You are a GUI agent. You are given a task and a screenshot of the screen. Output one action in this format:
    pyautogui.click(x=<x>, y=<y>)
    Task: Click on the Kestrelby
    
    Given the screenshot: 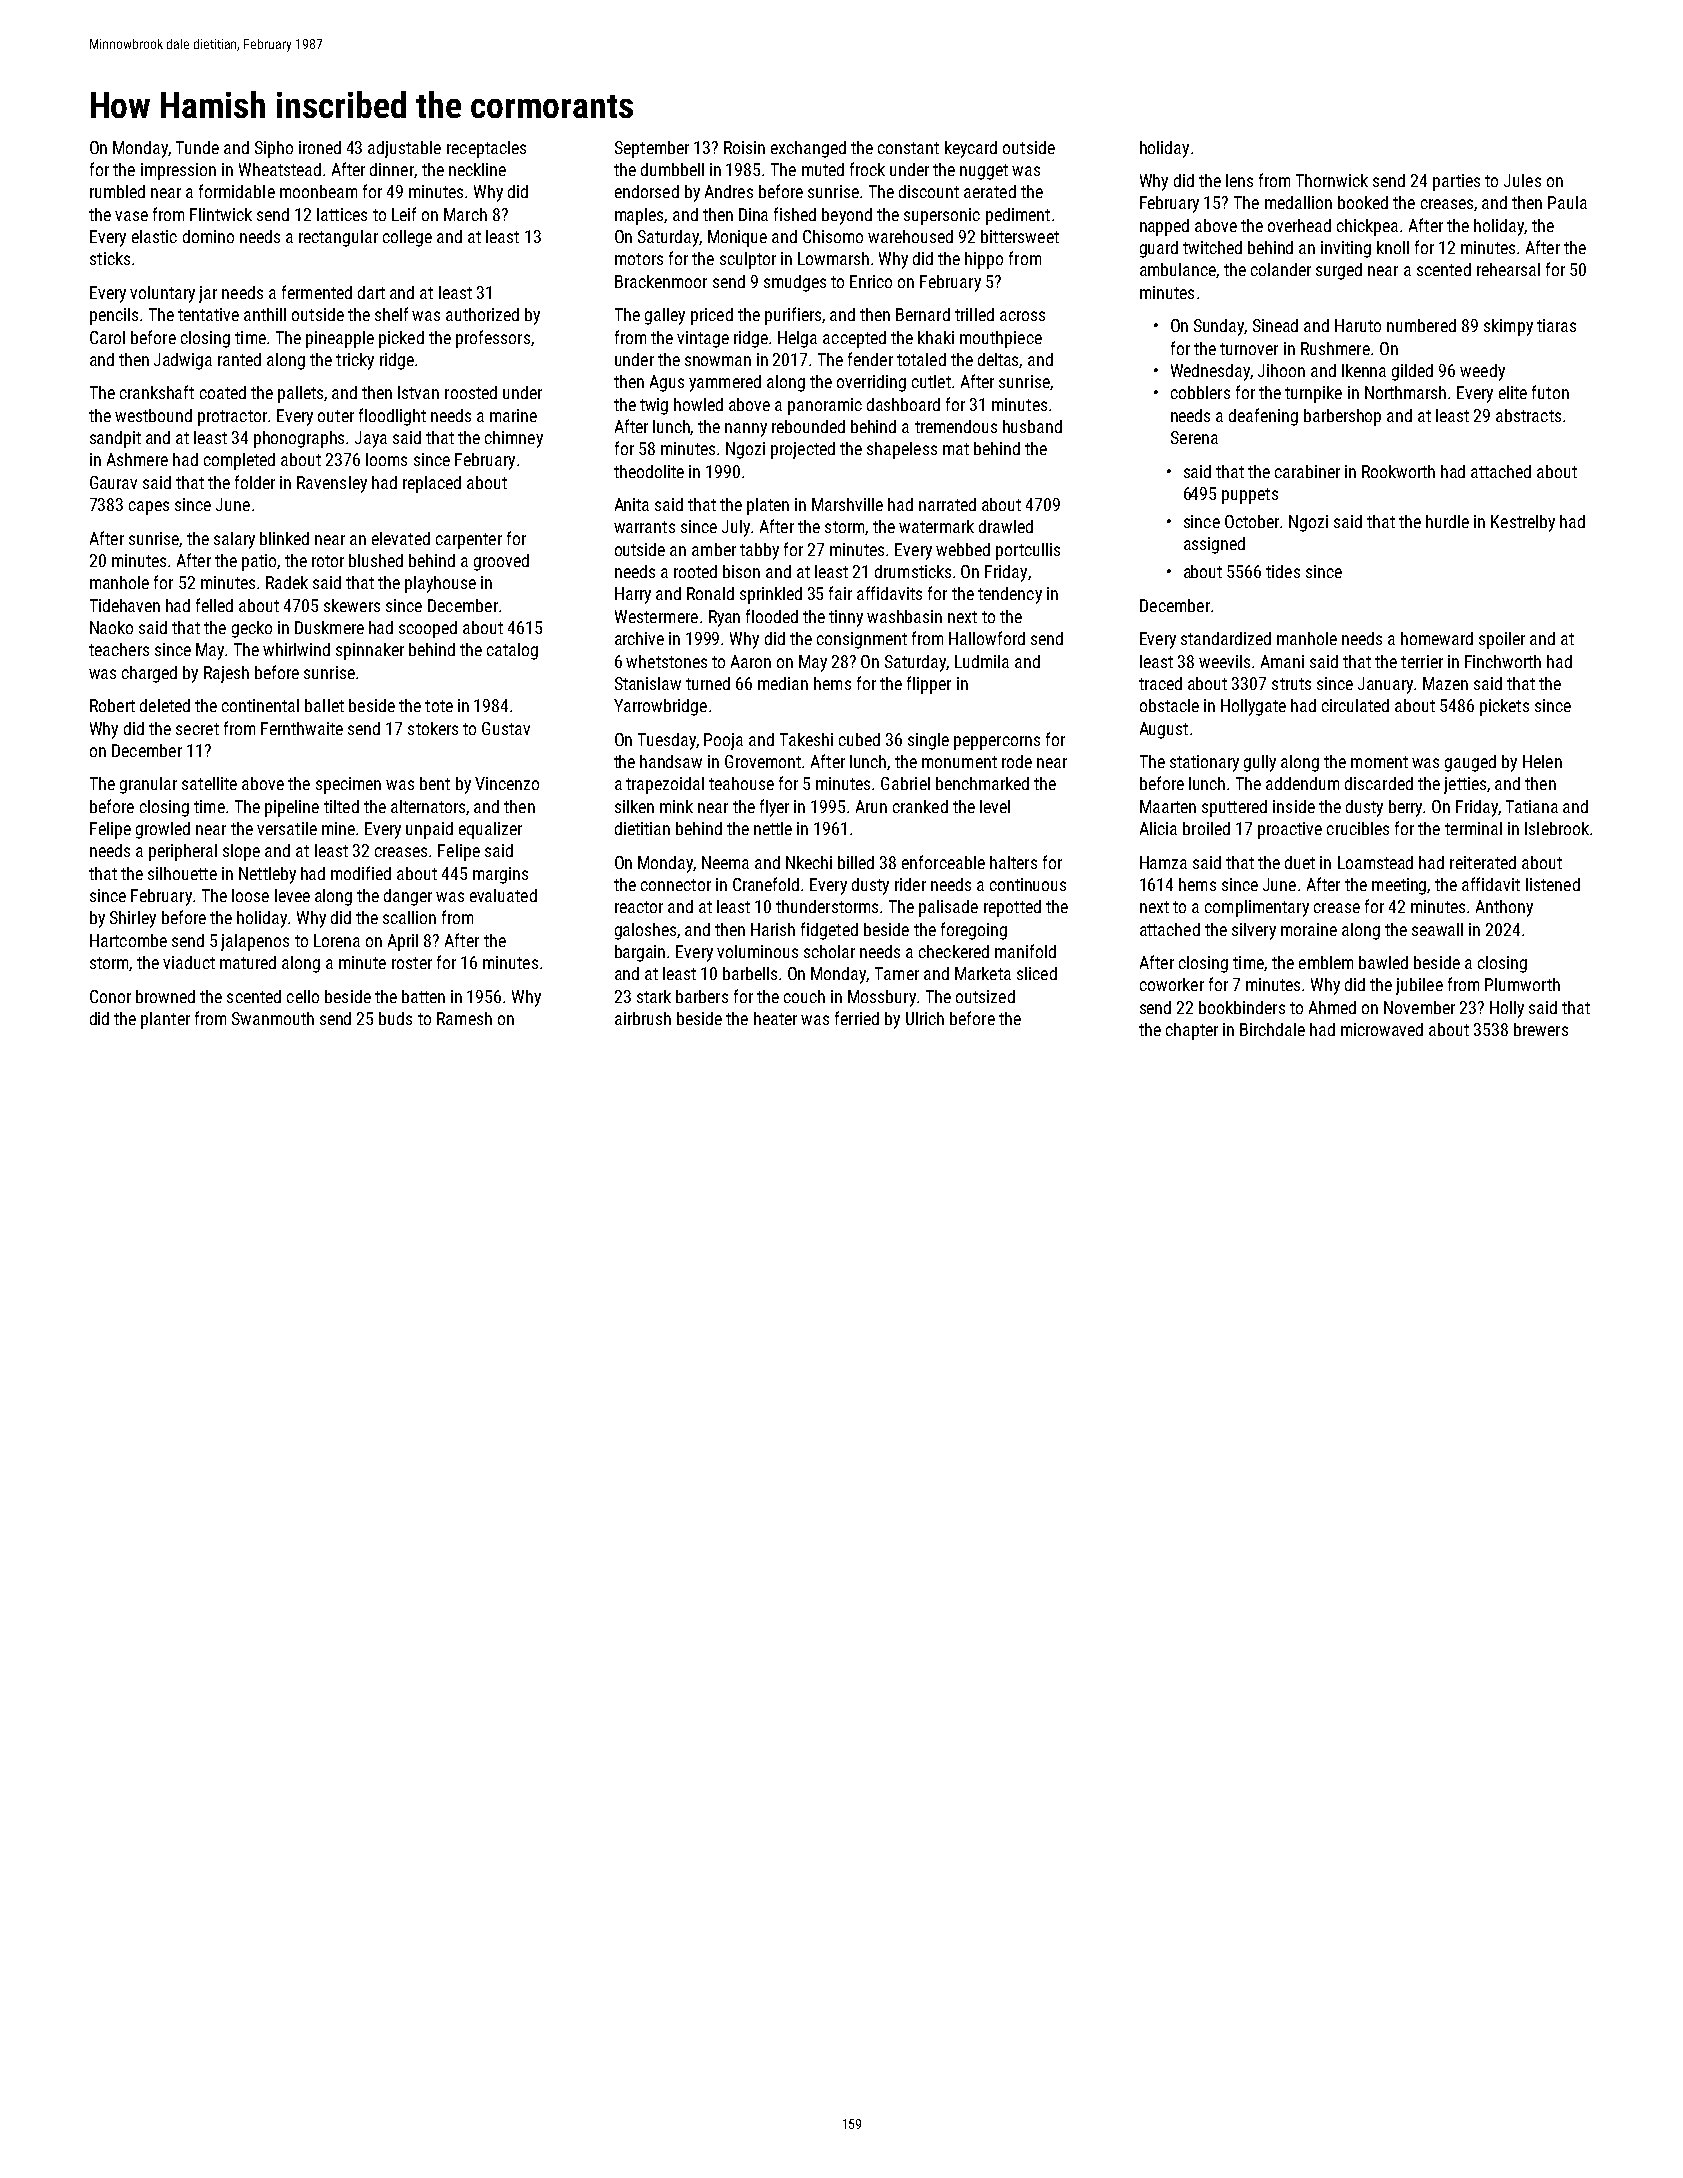 What is the action you would take?
    pyautogui.click(x=1523, y=523)
